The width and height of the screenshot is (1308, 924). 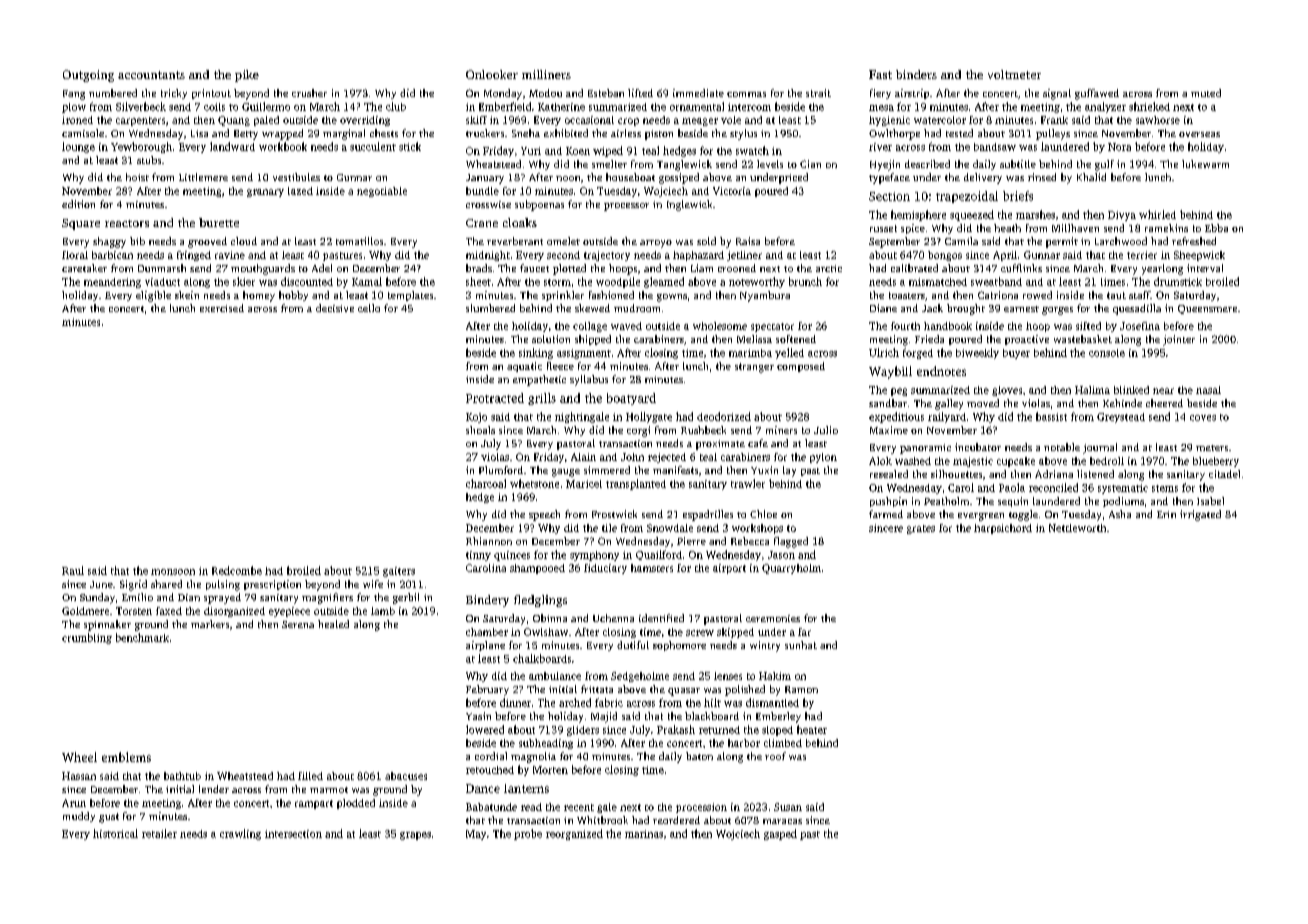 What do you see at coordinates (672, 298) in the screenshot?
I see `gowns` at bounding box center [672, 298].
